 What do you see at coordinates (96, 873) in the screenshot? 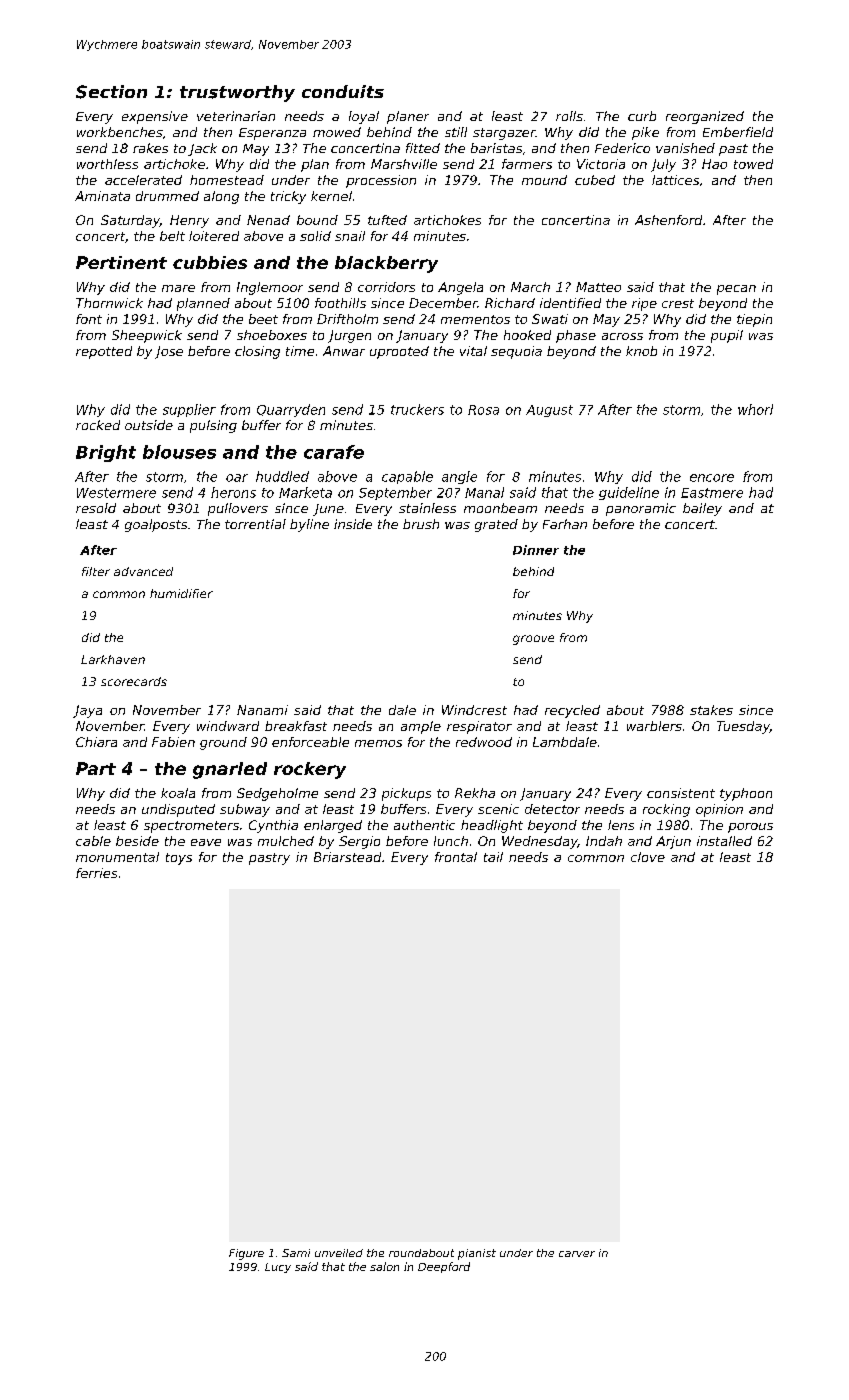
I see `ferries` at bounding box center [96, 873].
